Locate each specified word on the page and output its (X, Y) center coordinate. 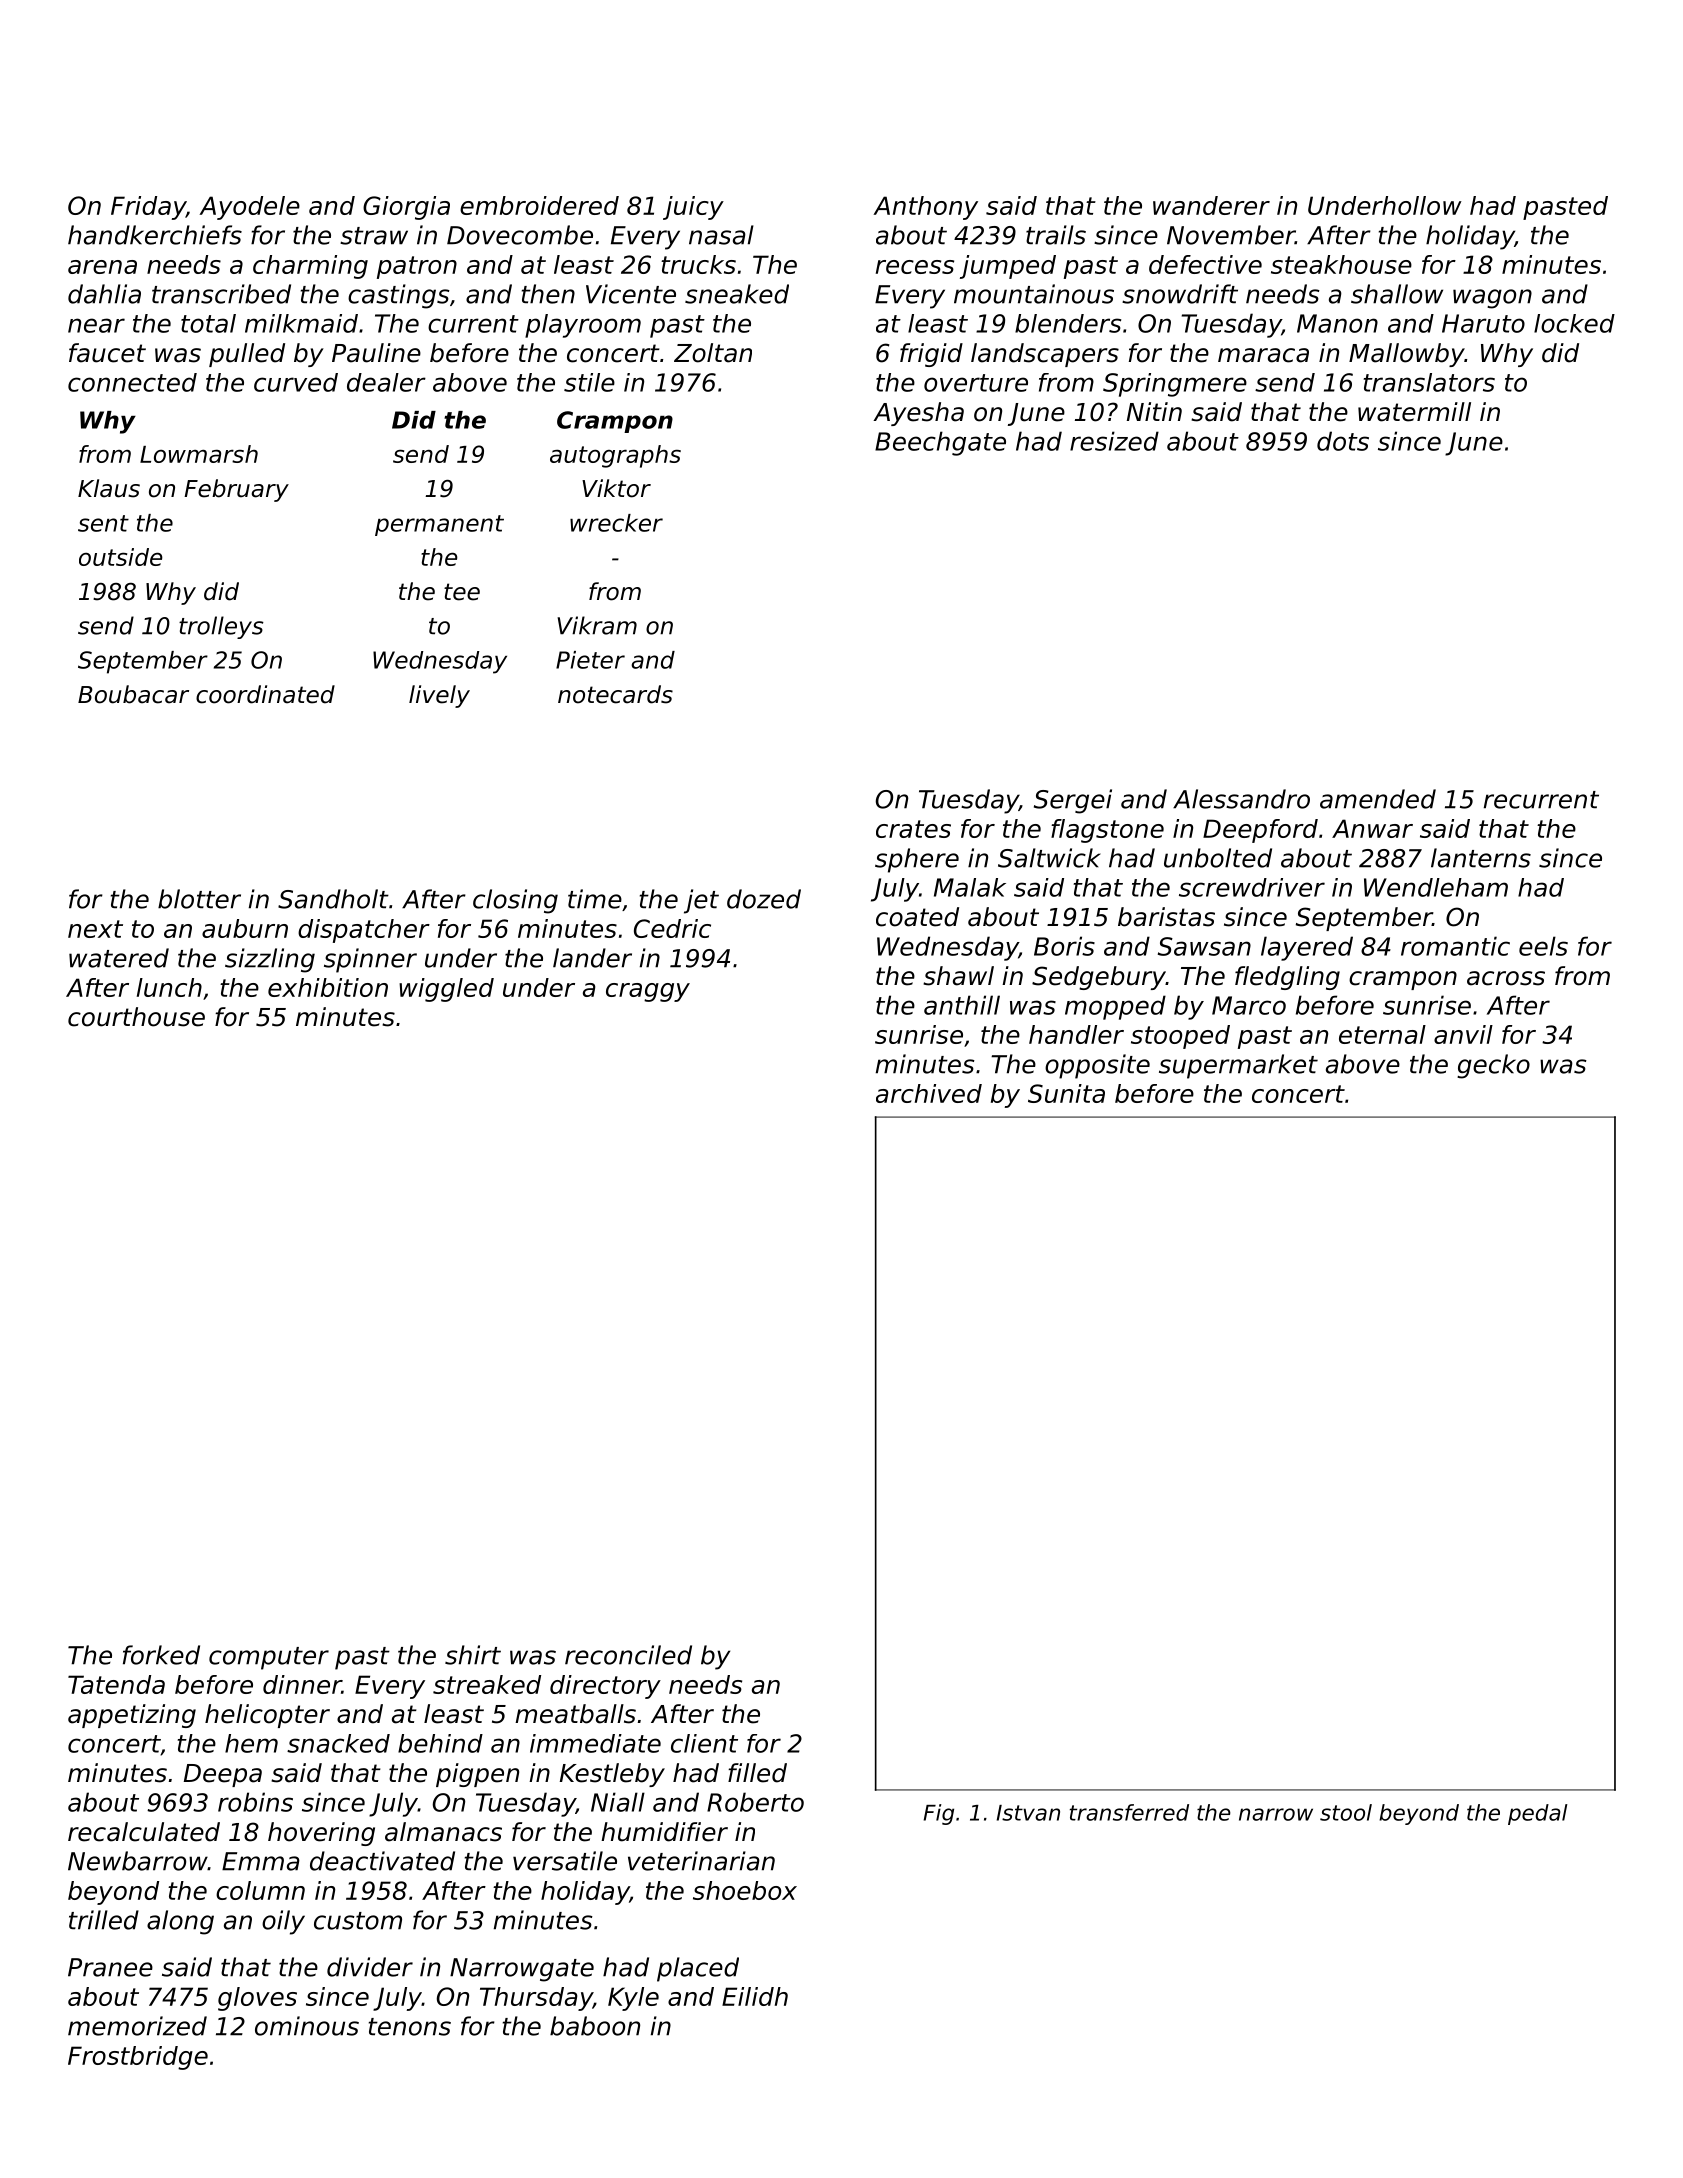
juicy (693, 208)
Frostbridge (138, 2058)
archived (929, 1093)
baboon (595, 2026)
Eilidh (755, 1996)
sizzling (270, 960)
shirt (473, 1655)
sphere (917, 860)
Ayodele (249, 208)
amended (1378, 799)
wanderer (1211, 205)
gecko (1493, 1066)
